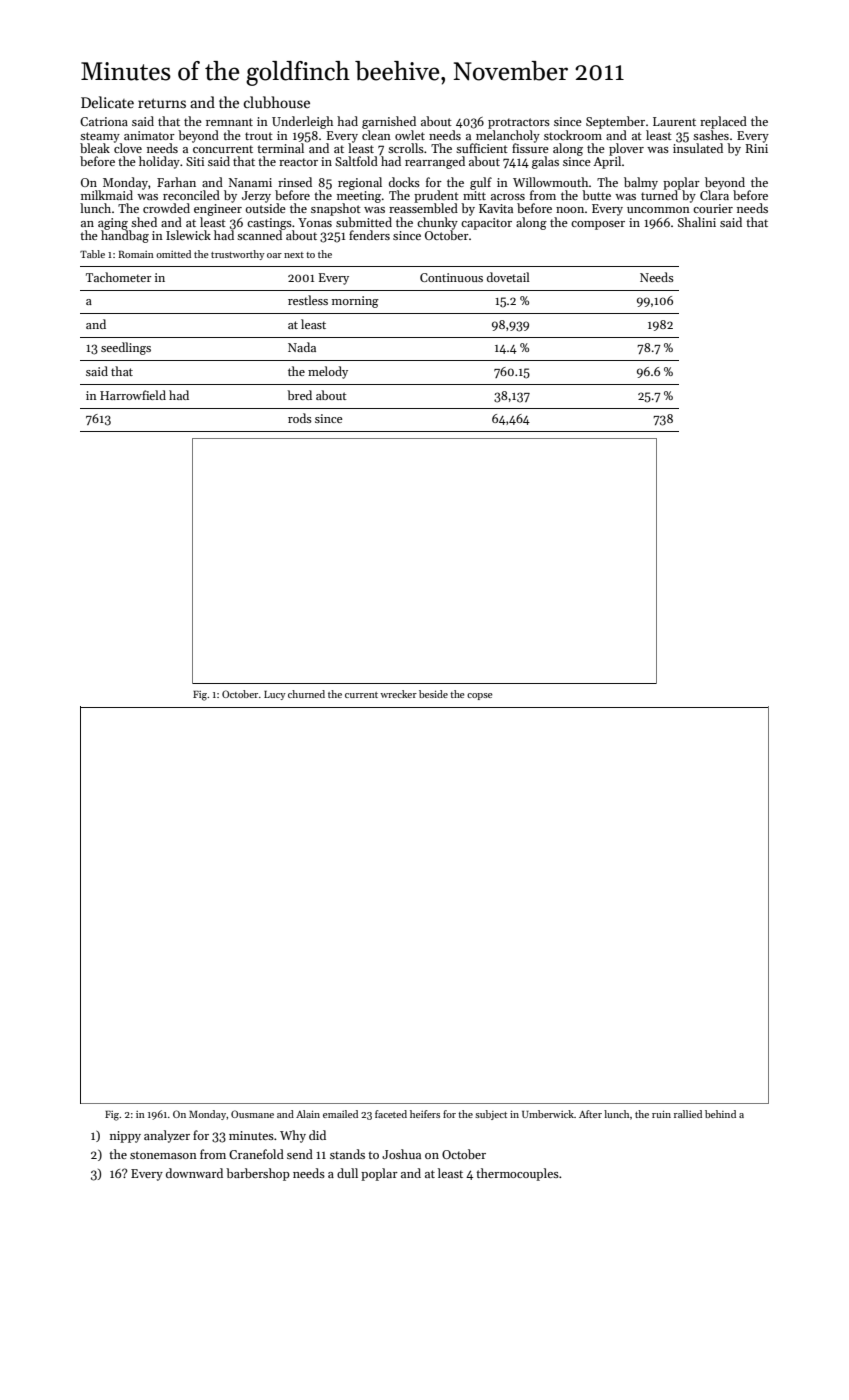 The image size is (849, 1400). What do you see at coordinates (697, 222) in the screenshot?
I see `Shalini` at bounding box center [697, 222].
